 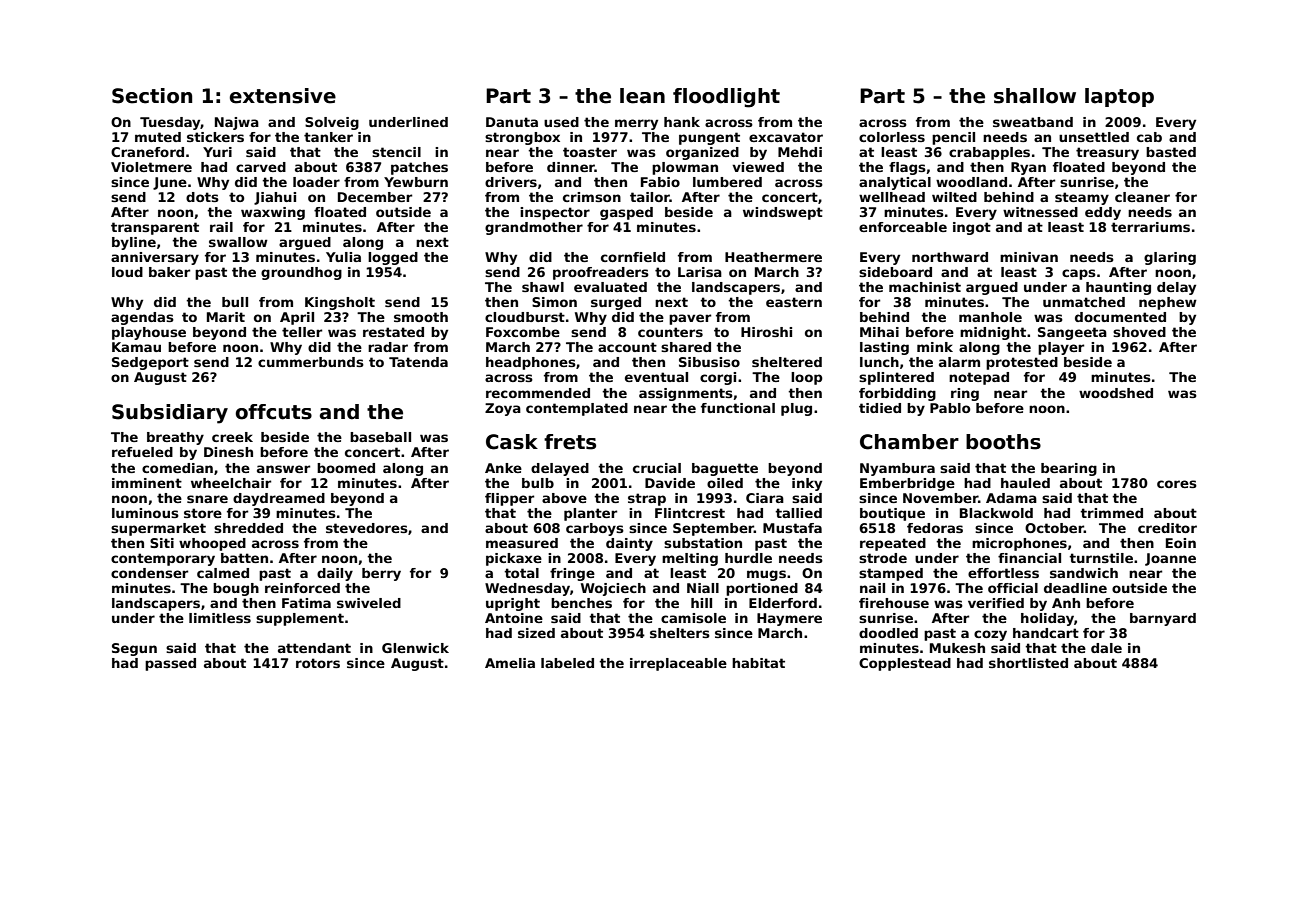 I want to click on passed, so click(x=170, y=664).
